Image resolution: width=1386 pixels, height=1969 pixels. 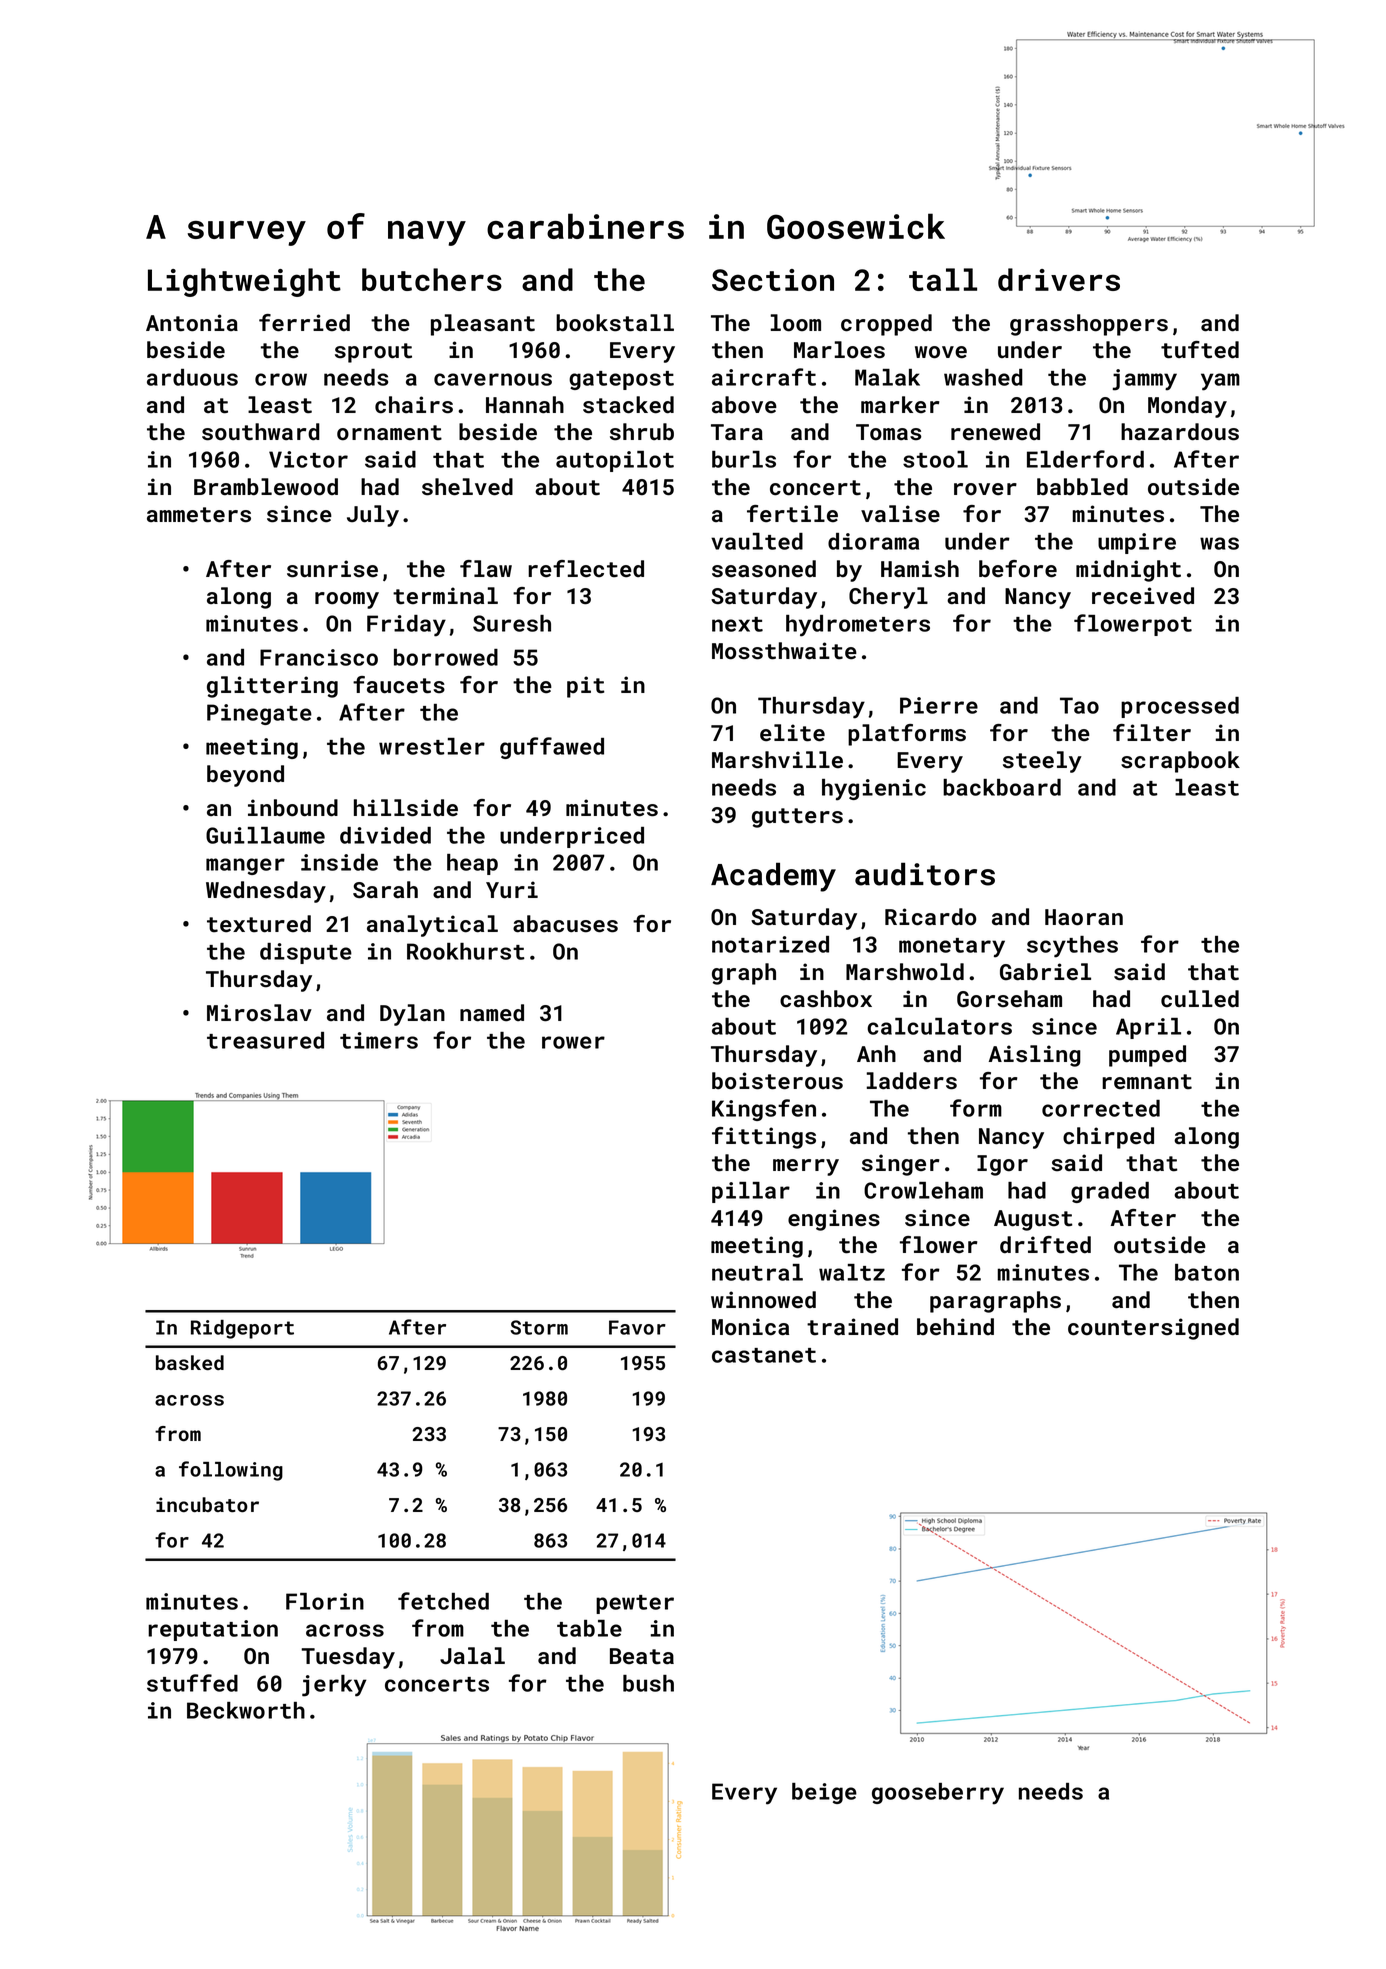 What do you see at coordinates (552, 748) in the screenshot?
I see `guffawed` at bounding box center [552, 748].
